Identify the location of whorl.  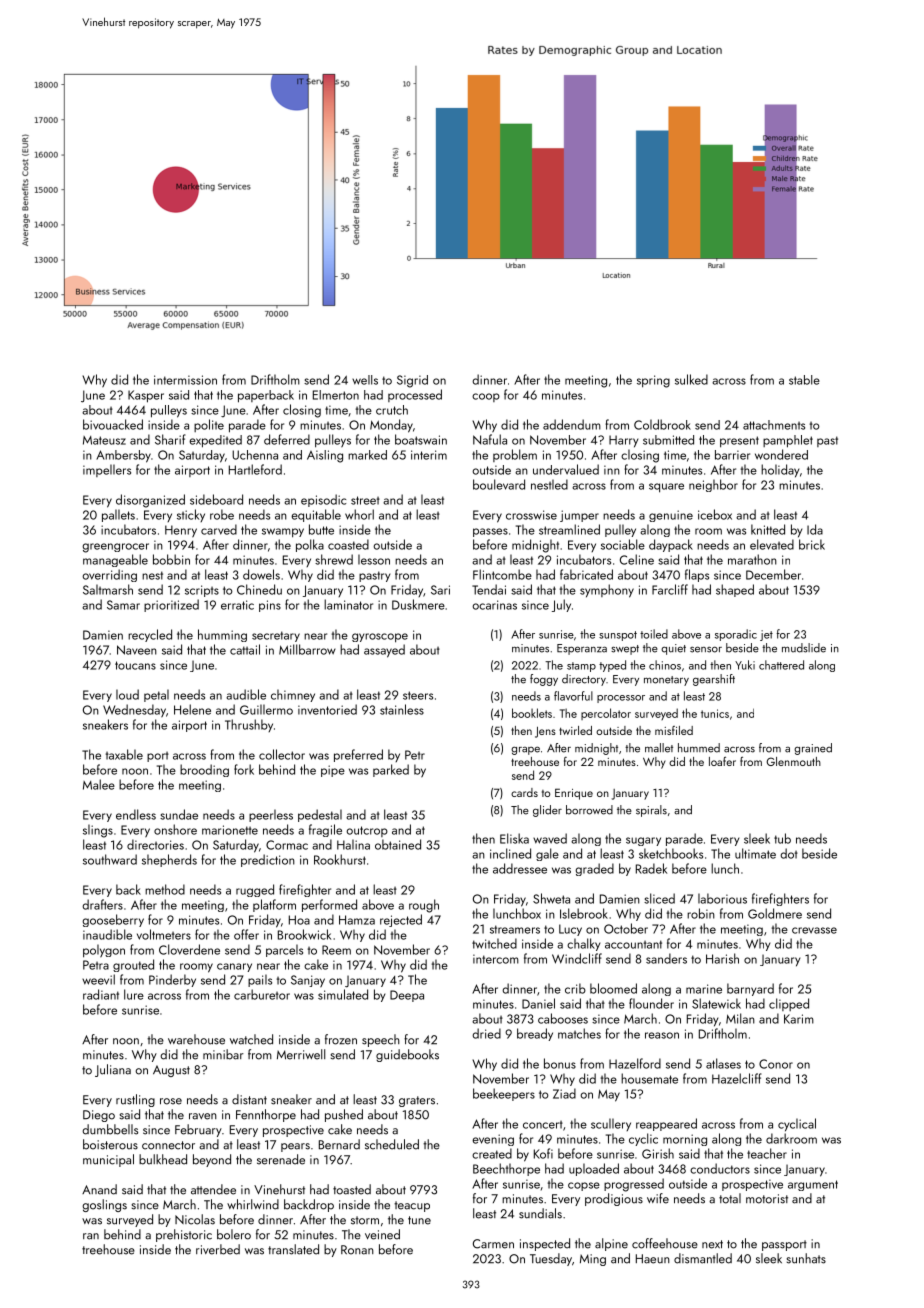
(359, 514).
